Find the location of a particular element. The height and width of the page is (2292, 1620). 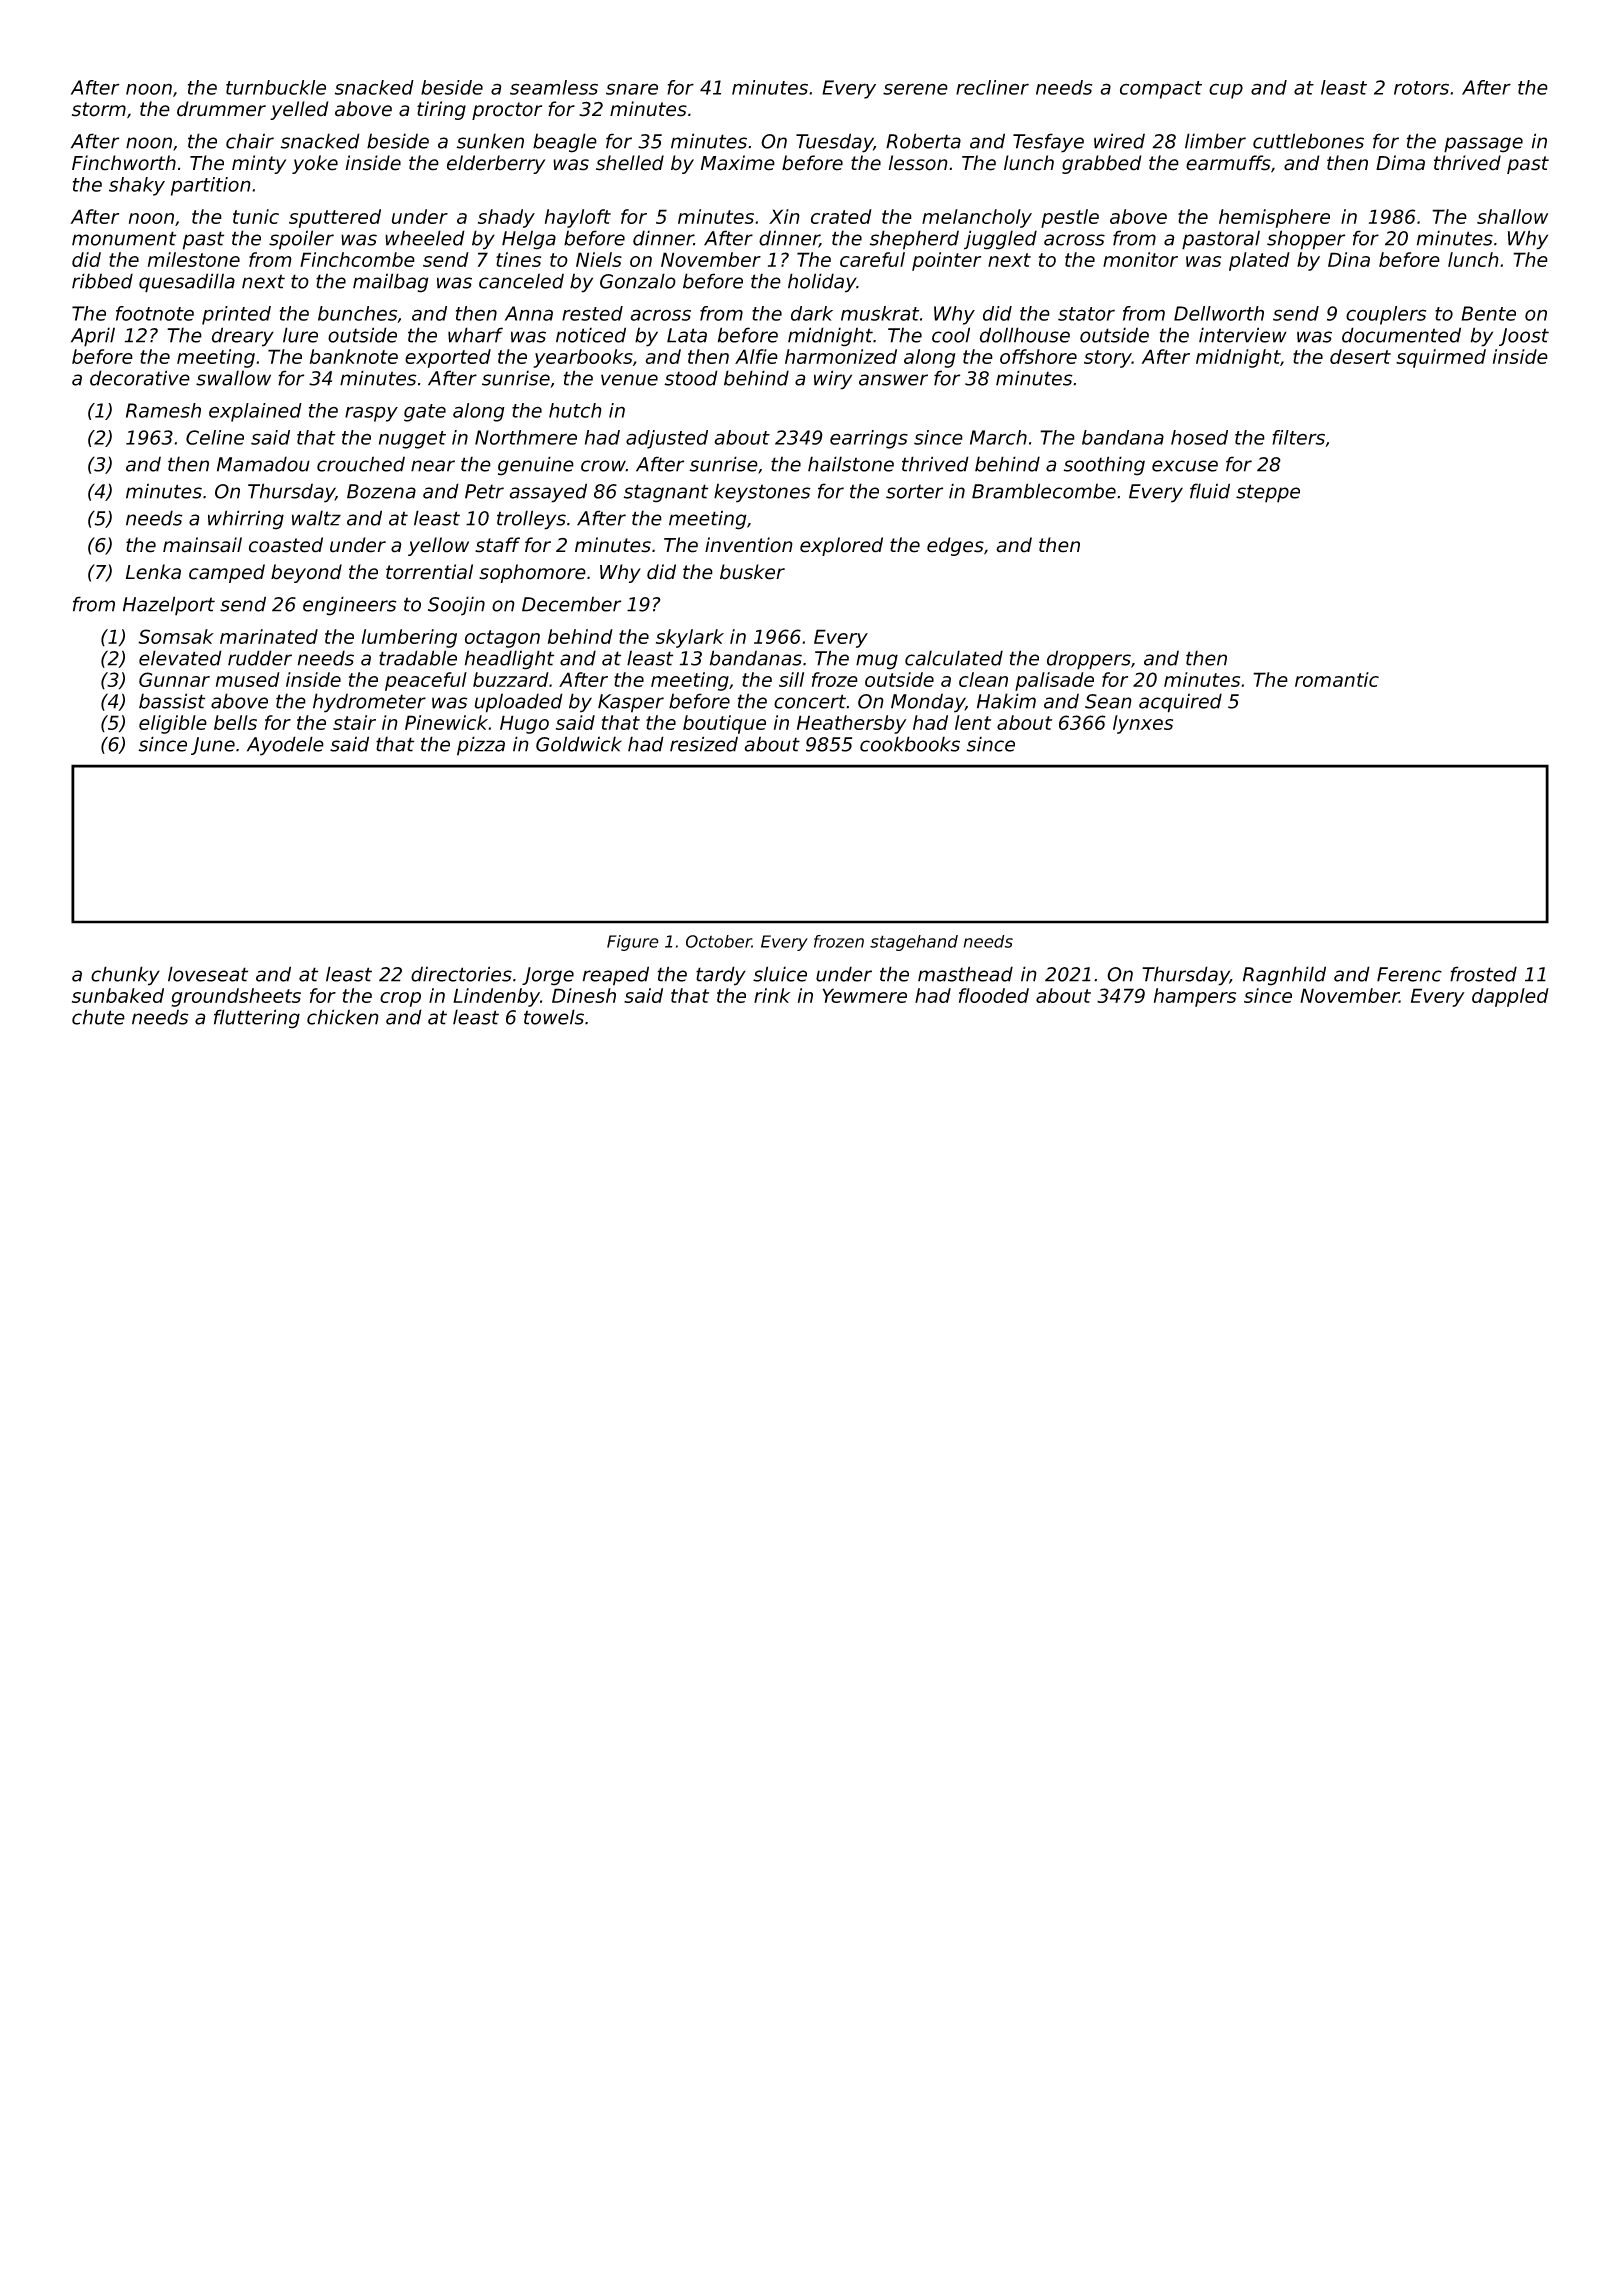

resized is located at coordinates (704, 744).
